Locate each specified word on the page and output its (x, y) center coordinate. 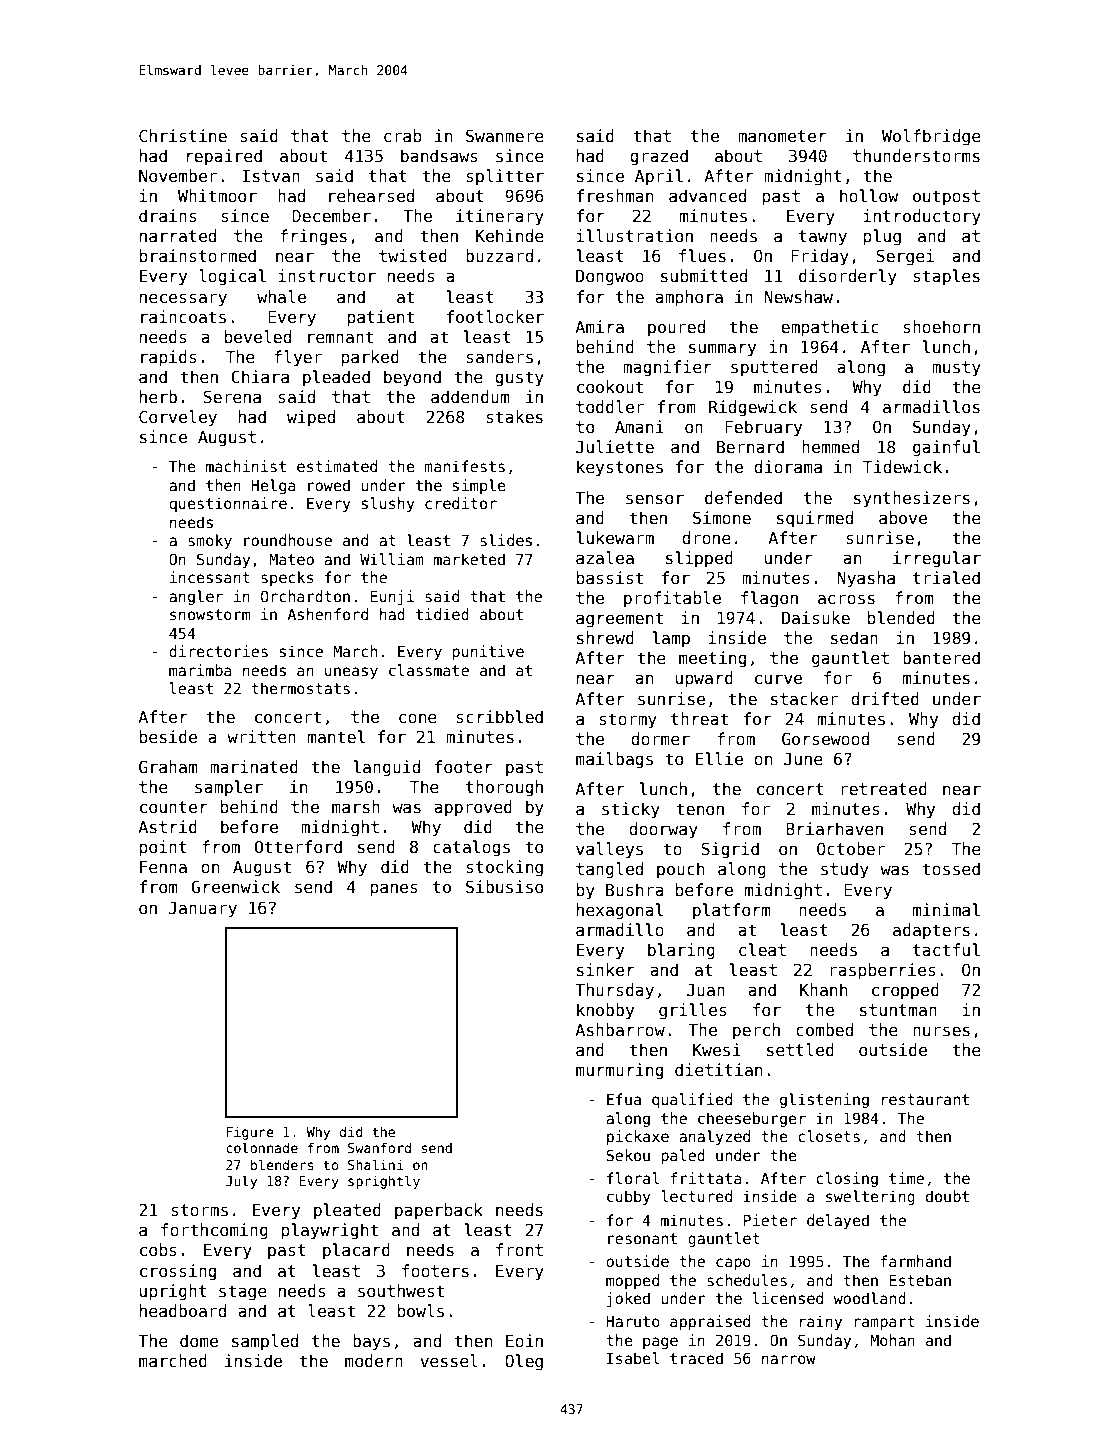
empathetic (830, 328)
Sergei (905, 257)
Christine (183, 136)
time (906, 1178)
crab (403, 135)
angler (196, 597)
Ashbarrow (620, 1029)
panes (394, 890)
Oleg (524, 1362)
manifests (464, 466)
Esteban (920, 1280)
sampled (265, 1342)
